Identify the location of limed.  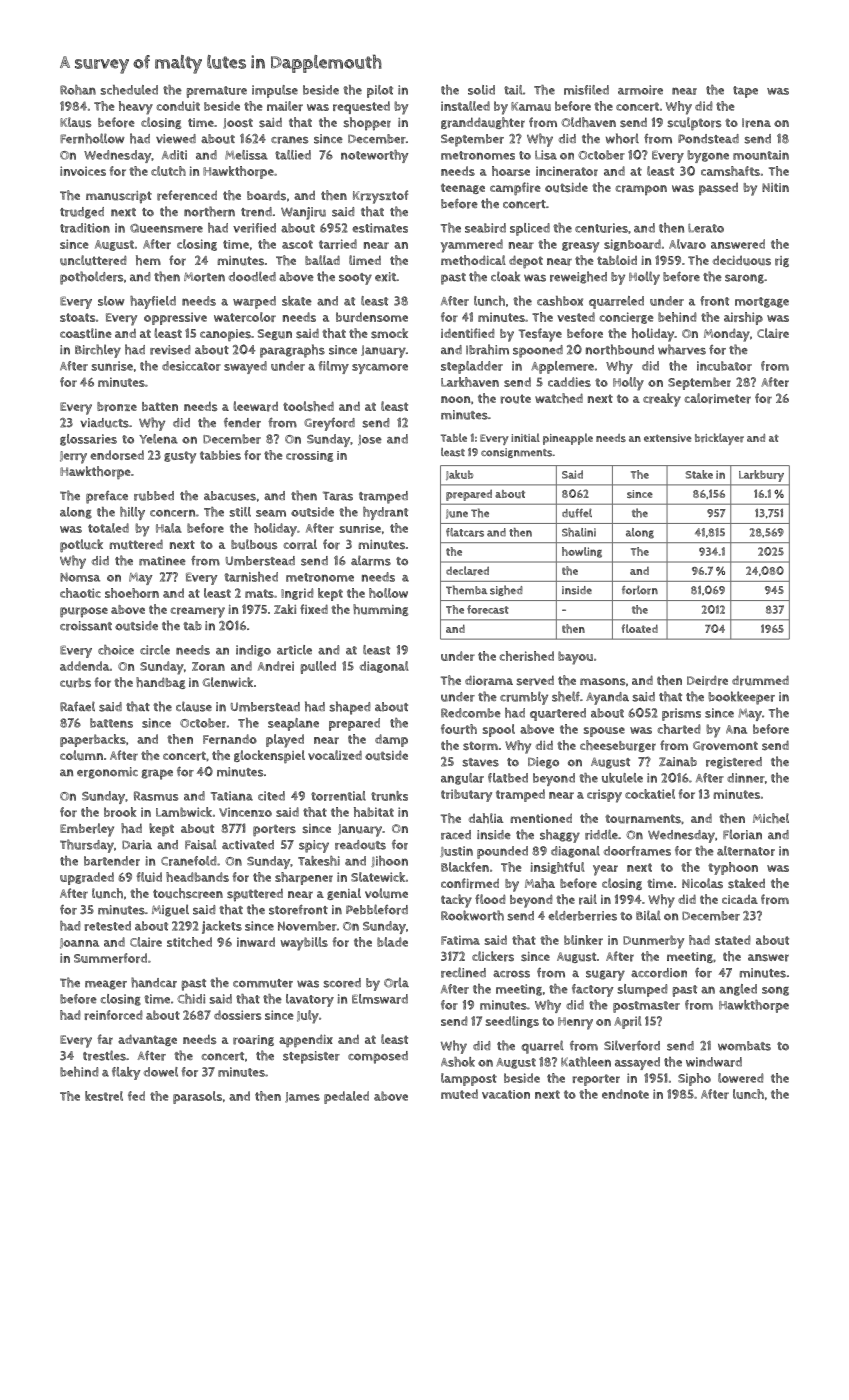
(365, 260).
